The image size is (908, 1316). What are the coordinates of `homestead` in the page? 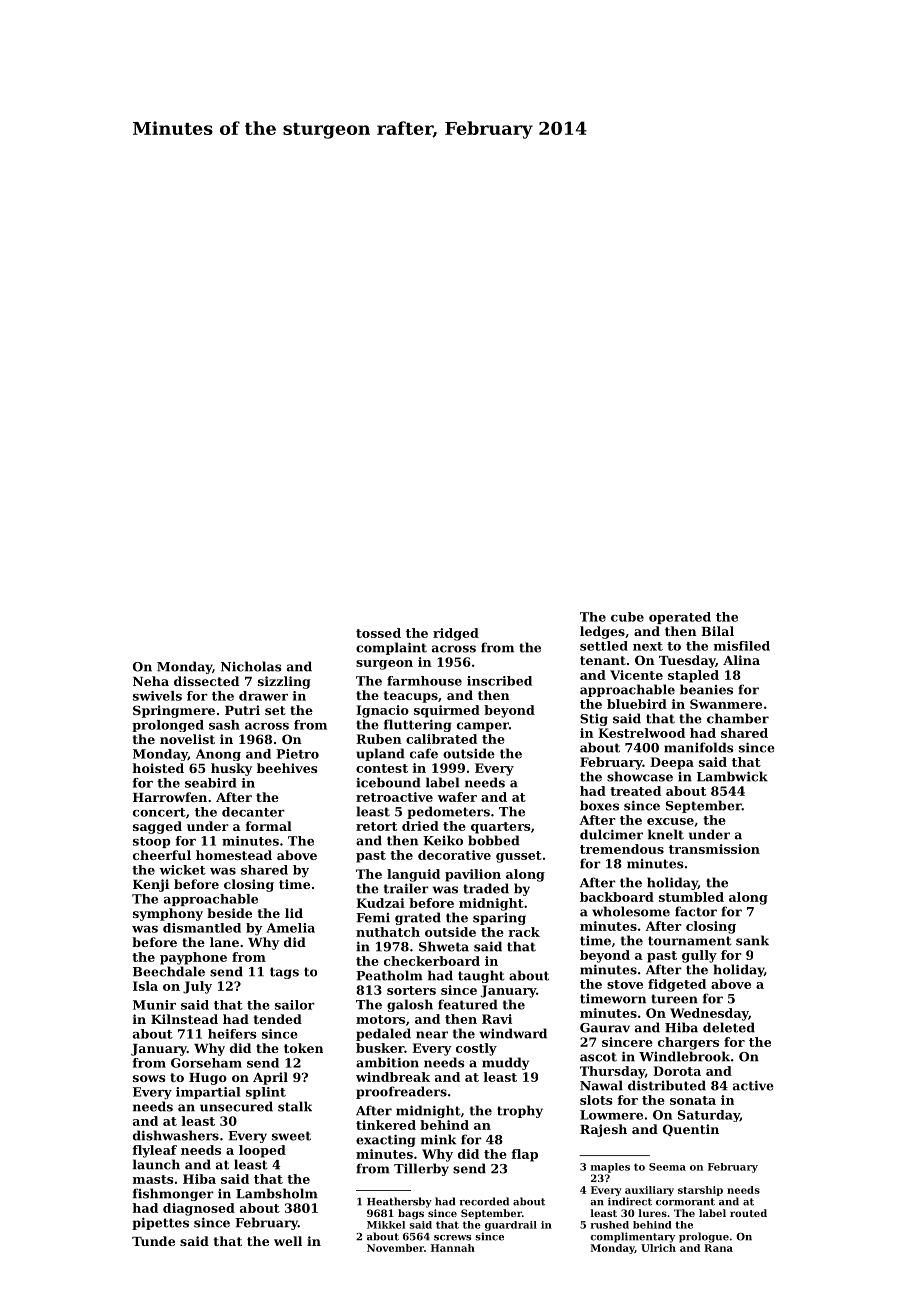 It's located at (234, 855).
